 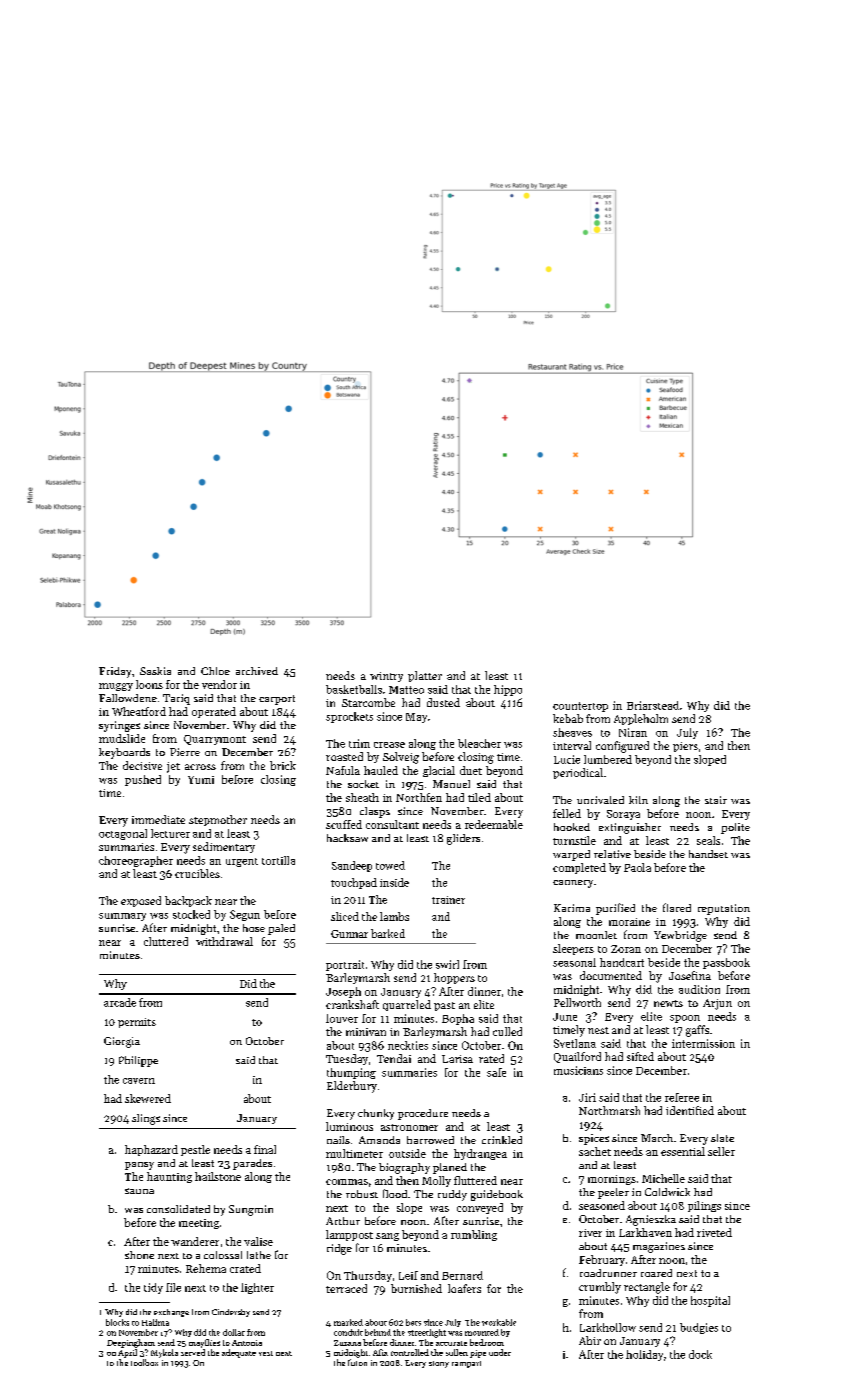 I want to click on decisive, so click(x=142, y=765).
